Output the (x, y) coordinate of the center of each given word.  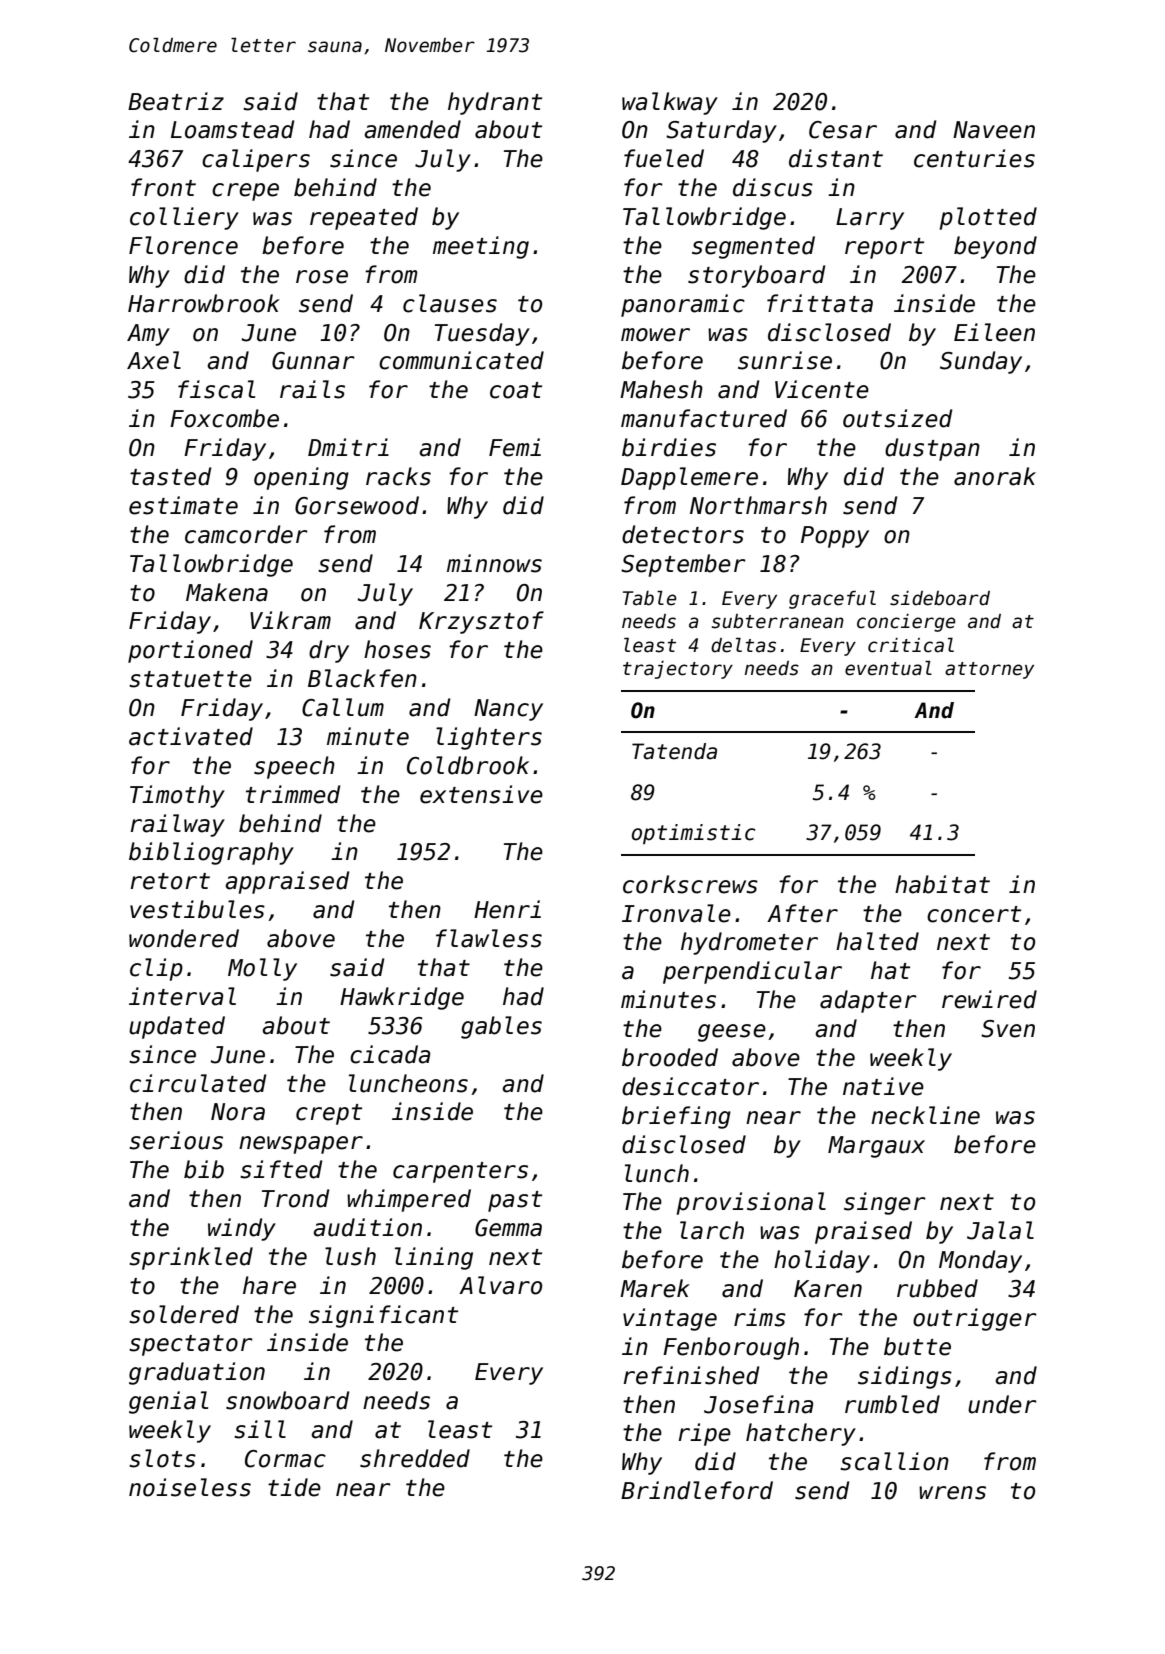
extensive (481, 794)
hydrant (495, 103)
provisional (751, 1203)
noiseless (190, 1487)
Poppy (835, 537)
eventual (888, 668)
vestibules (197, 909)
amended (412, 129)
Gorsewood (357, 505)
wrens (952, 1493)
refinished (691, 1375)
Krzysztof (481, 622)
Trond (295, 1198)
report (884, 248)
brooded (670, 1057)
